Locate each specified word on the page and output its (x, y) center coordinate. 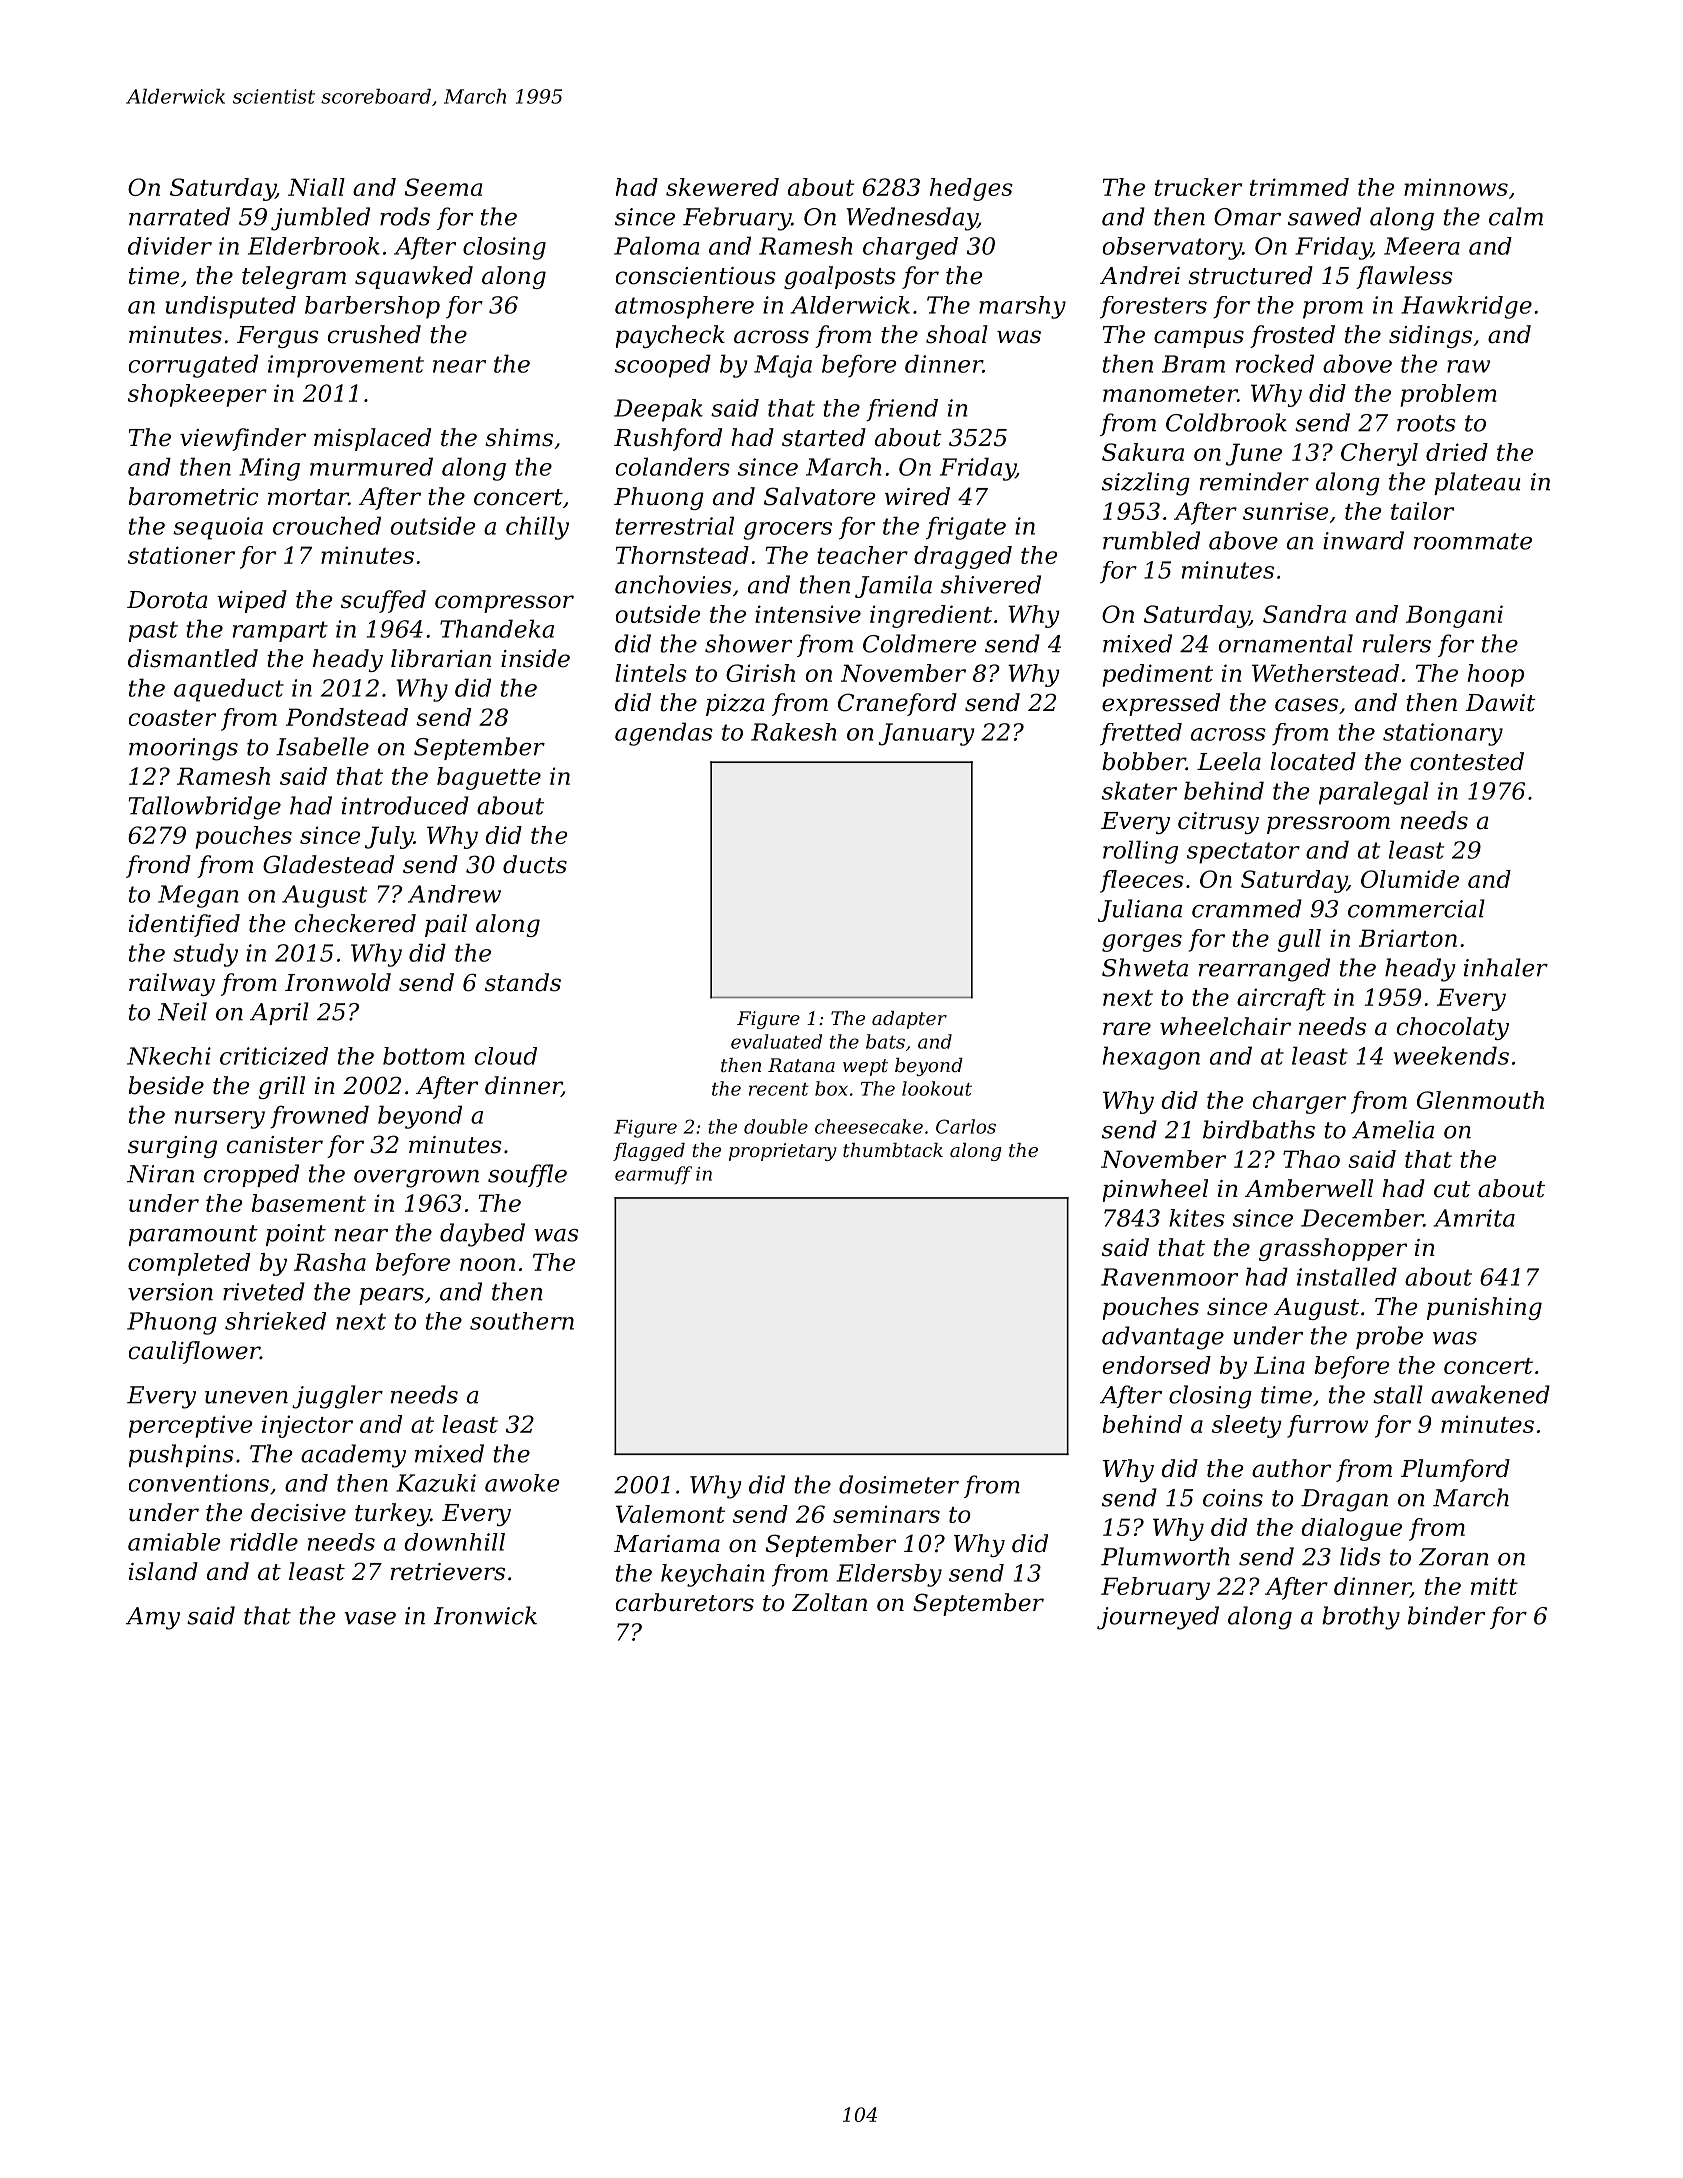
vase (370, 1618)
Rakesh (793, 732)
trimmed (1299, 187)
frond (158, 866)
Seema (443, 187)
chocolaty (1453, 1028)
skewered (722, 187)
